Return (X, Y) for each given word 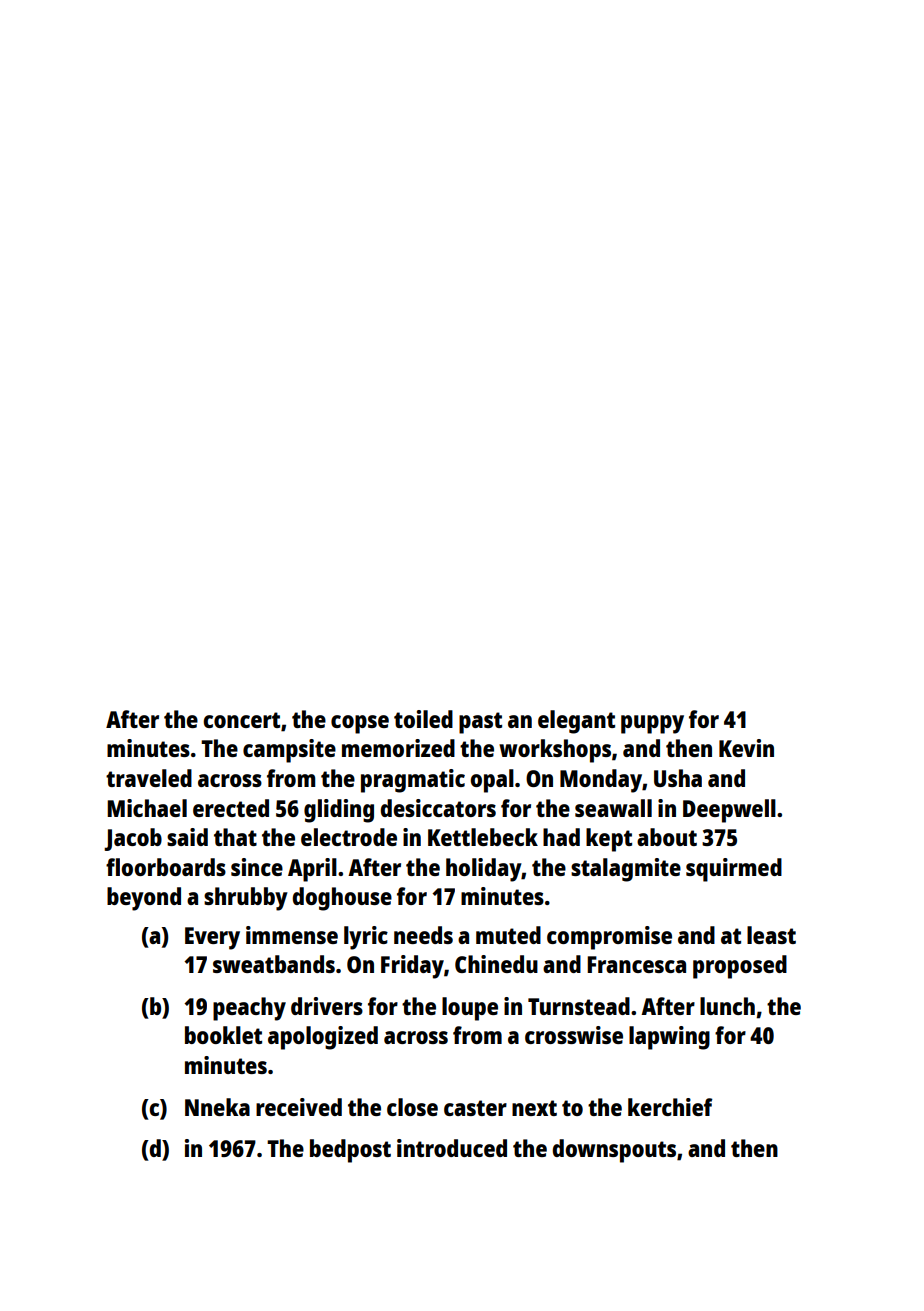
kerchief (670, 1107)
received (299, 1107)
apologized (323, 1038)
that (235, 837)
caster (475, 1108)
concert (241, 720)
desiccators (438, 808)
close (412, 1107)
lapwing (669, 1038)
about (667, 837)
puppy (652, 724)
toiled (423, 719)
